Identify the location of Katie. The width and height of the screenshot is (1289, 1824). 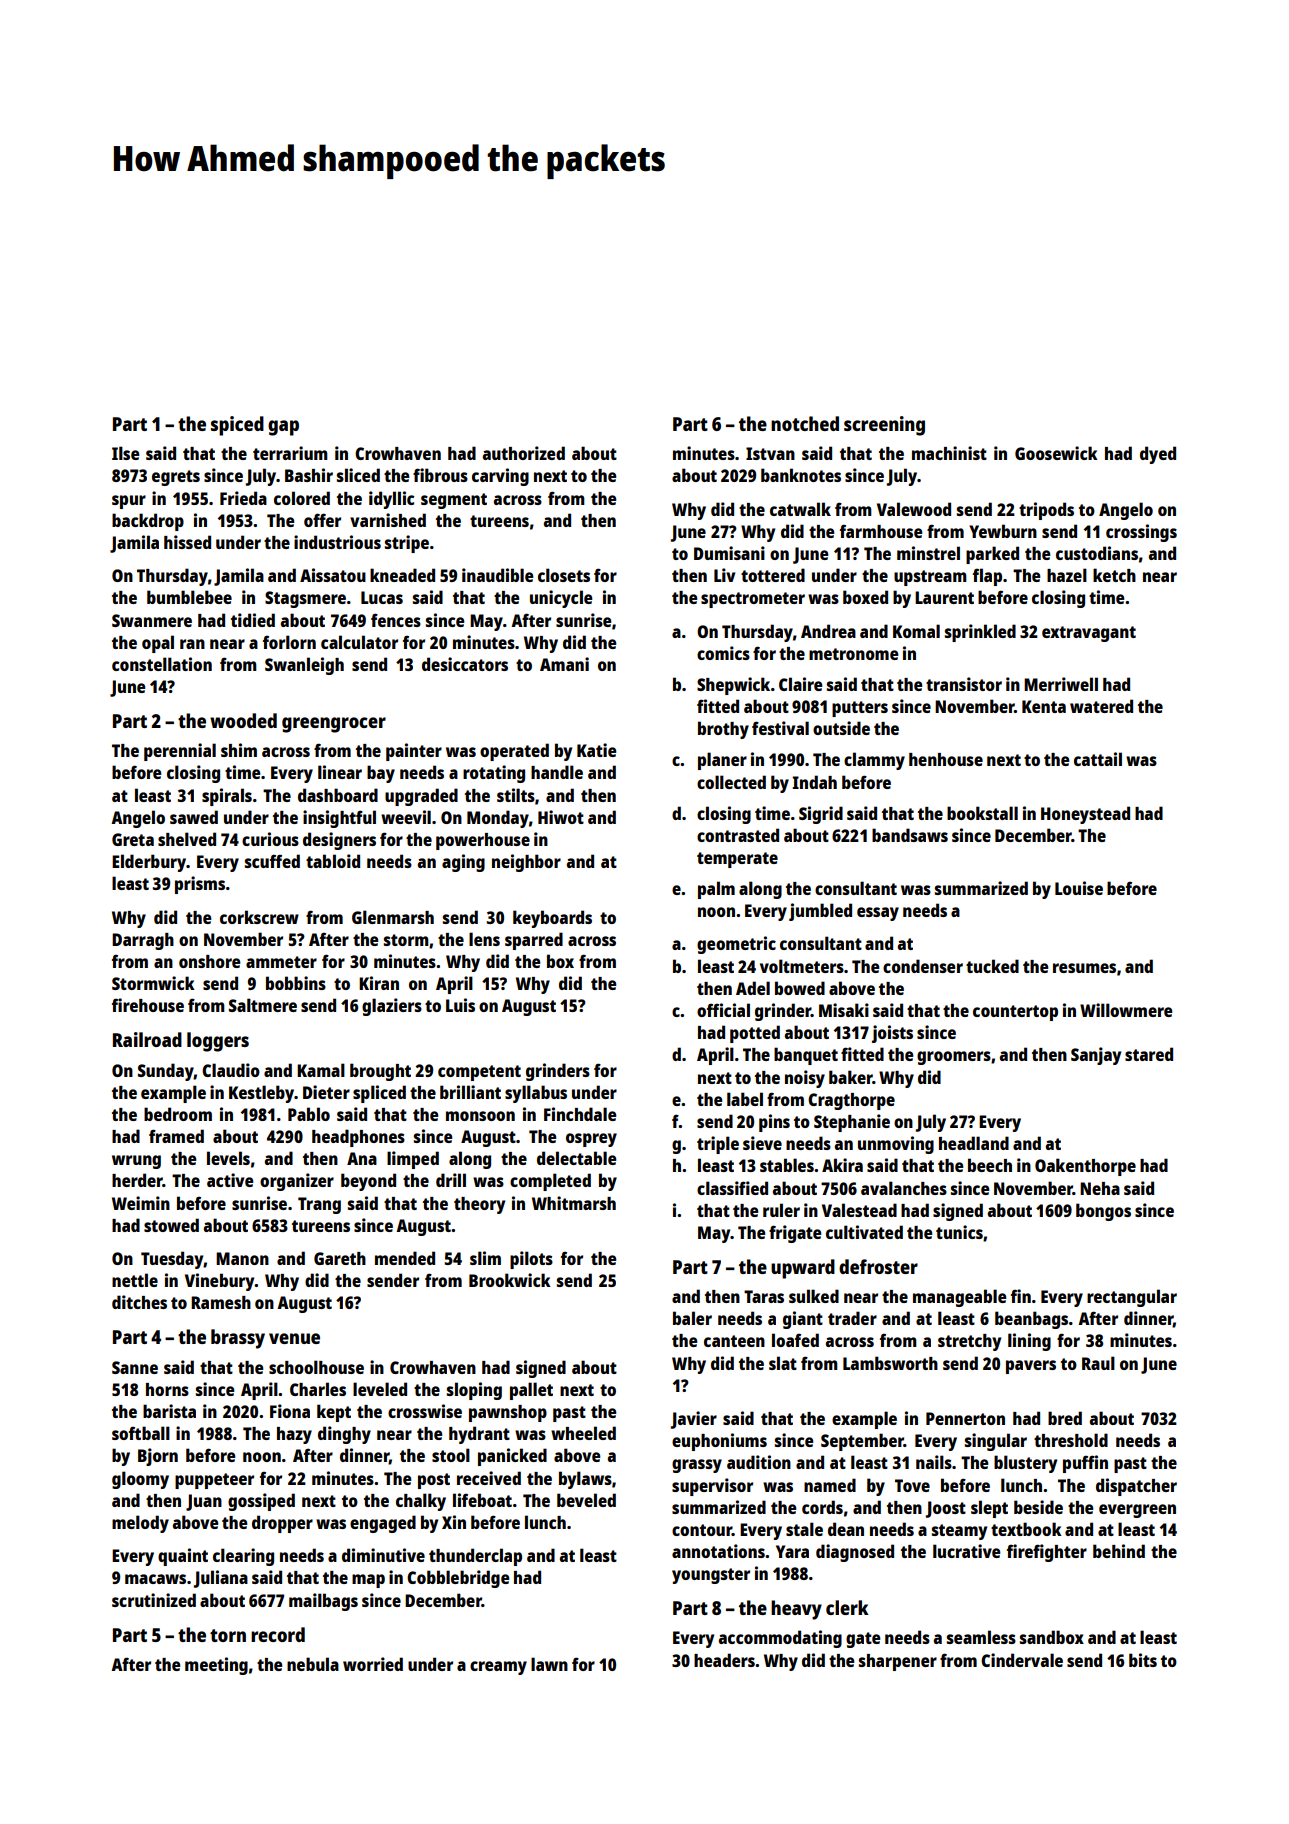
(596, 750).
